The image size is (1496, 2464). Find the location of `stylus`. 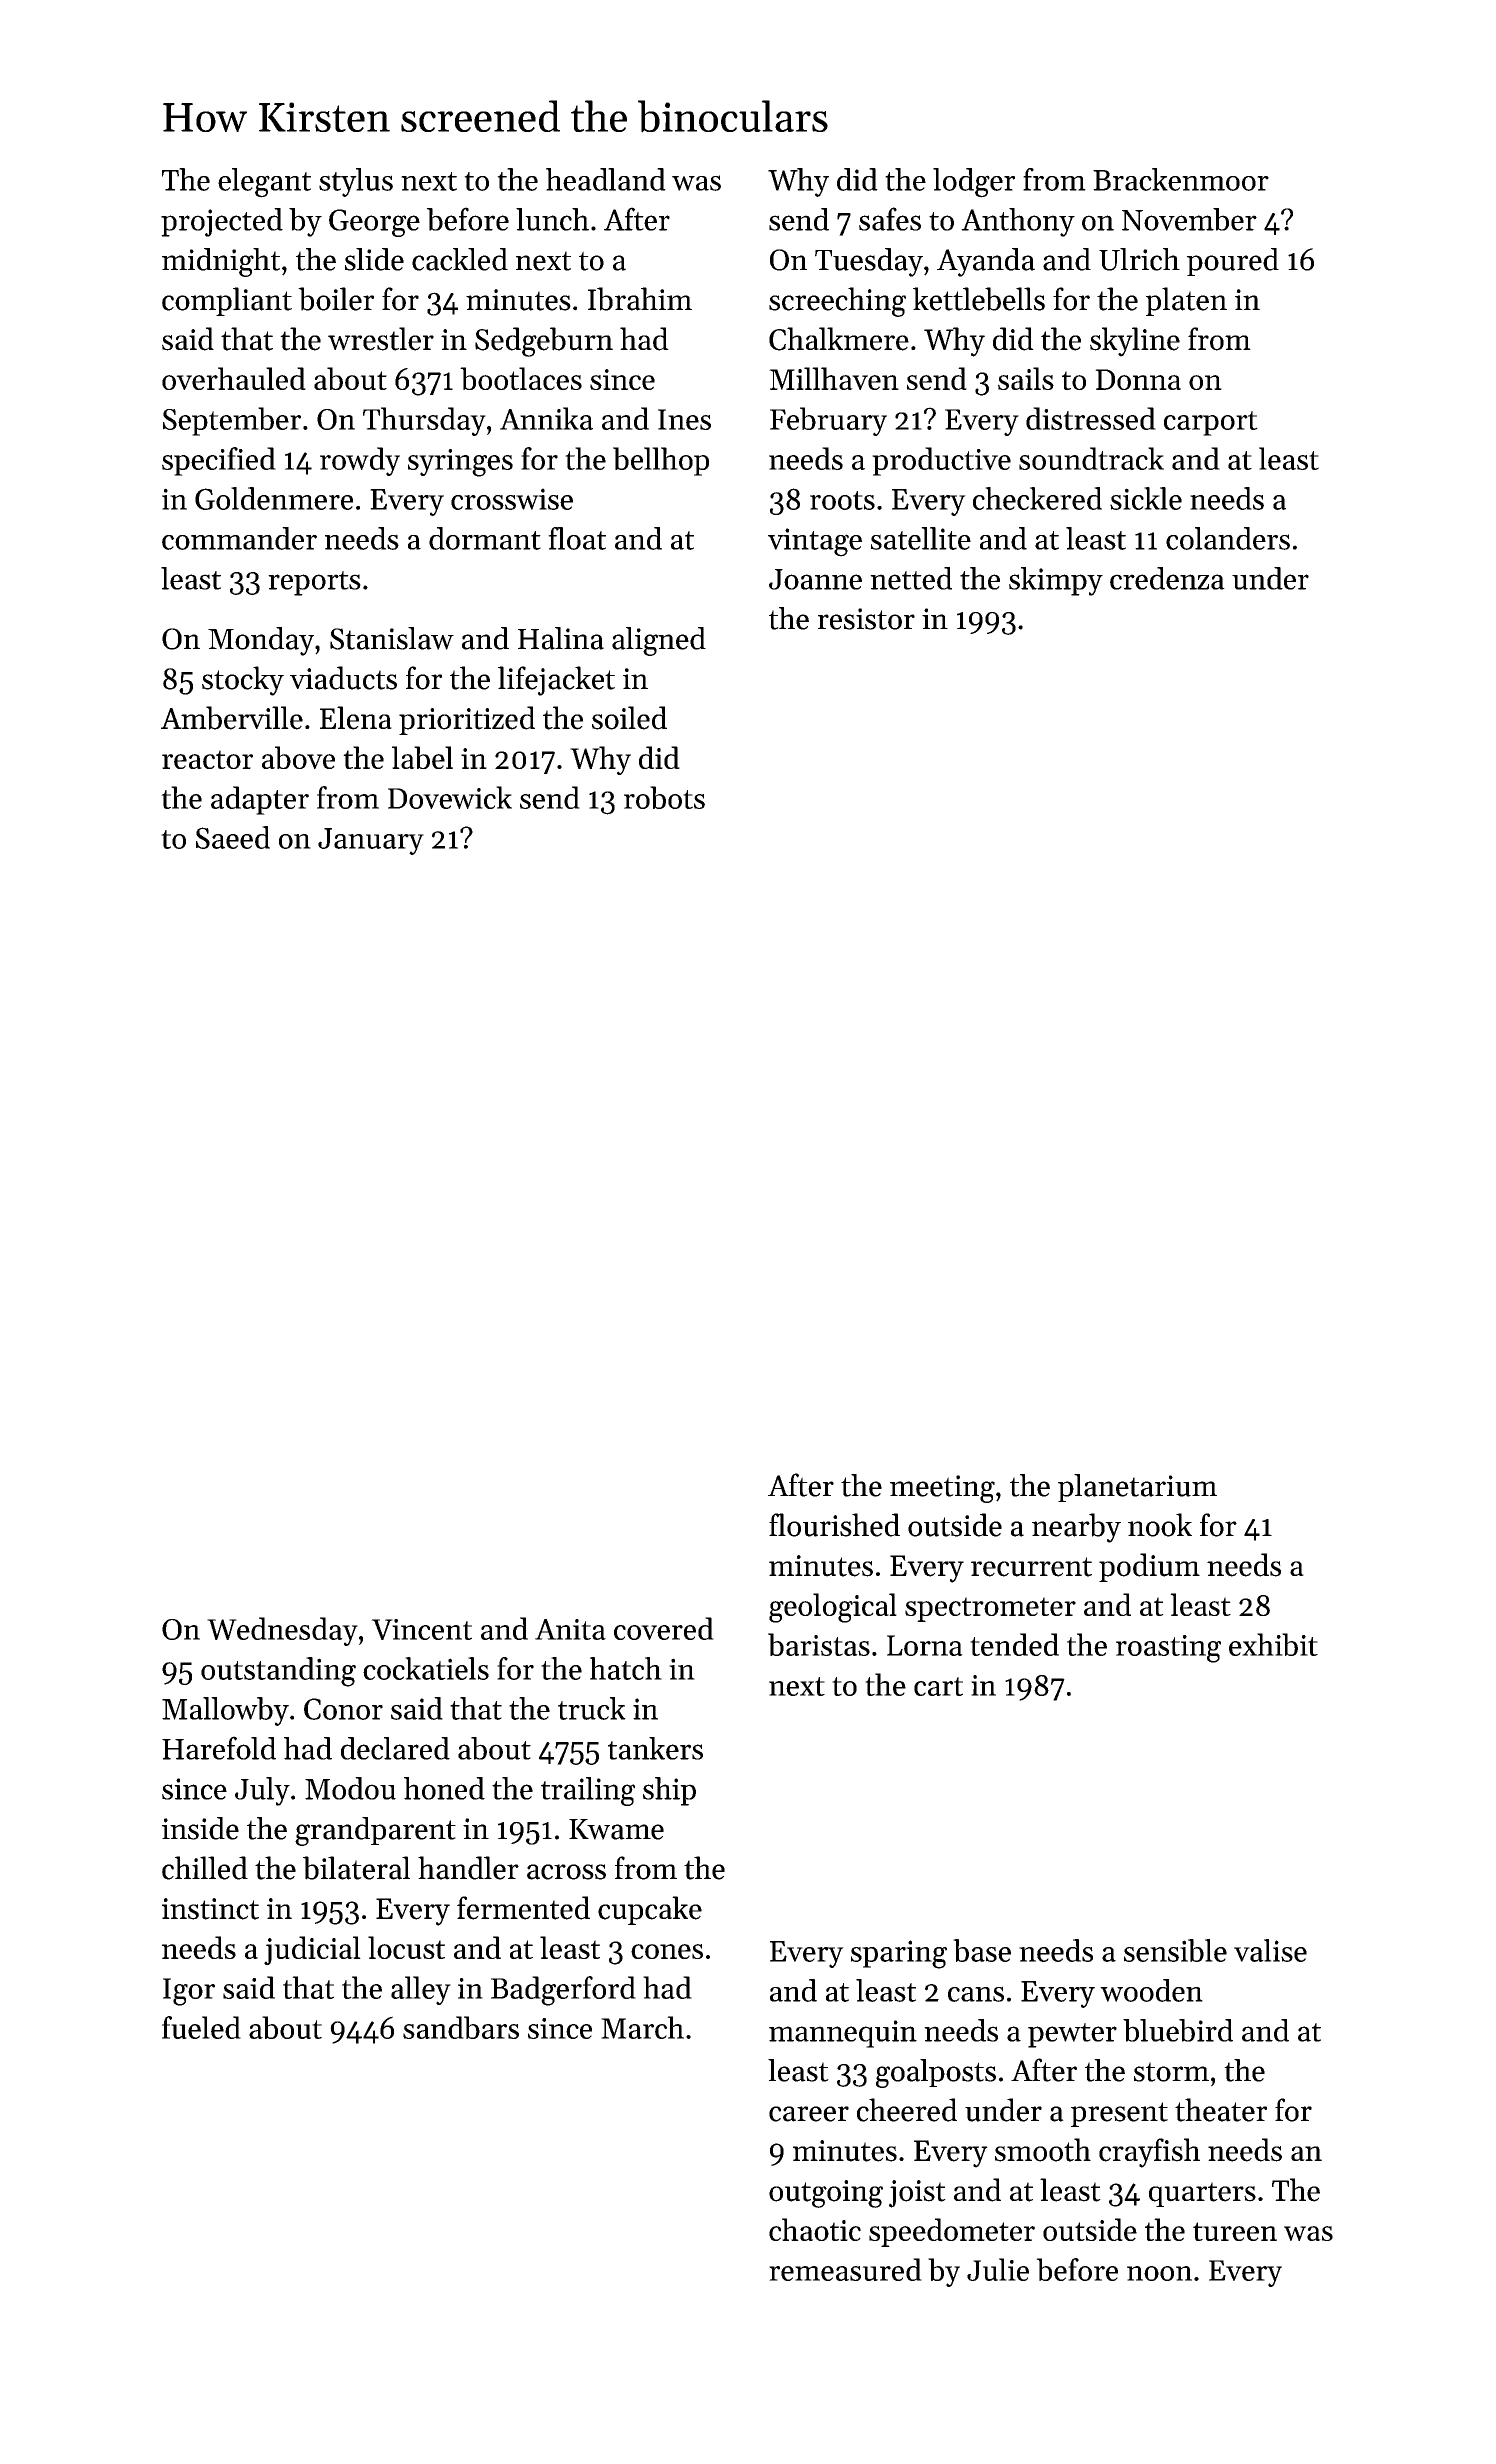

stylus is located at coordinates (356, 182).
